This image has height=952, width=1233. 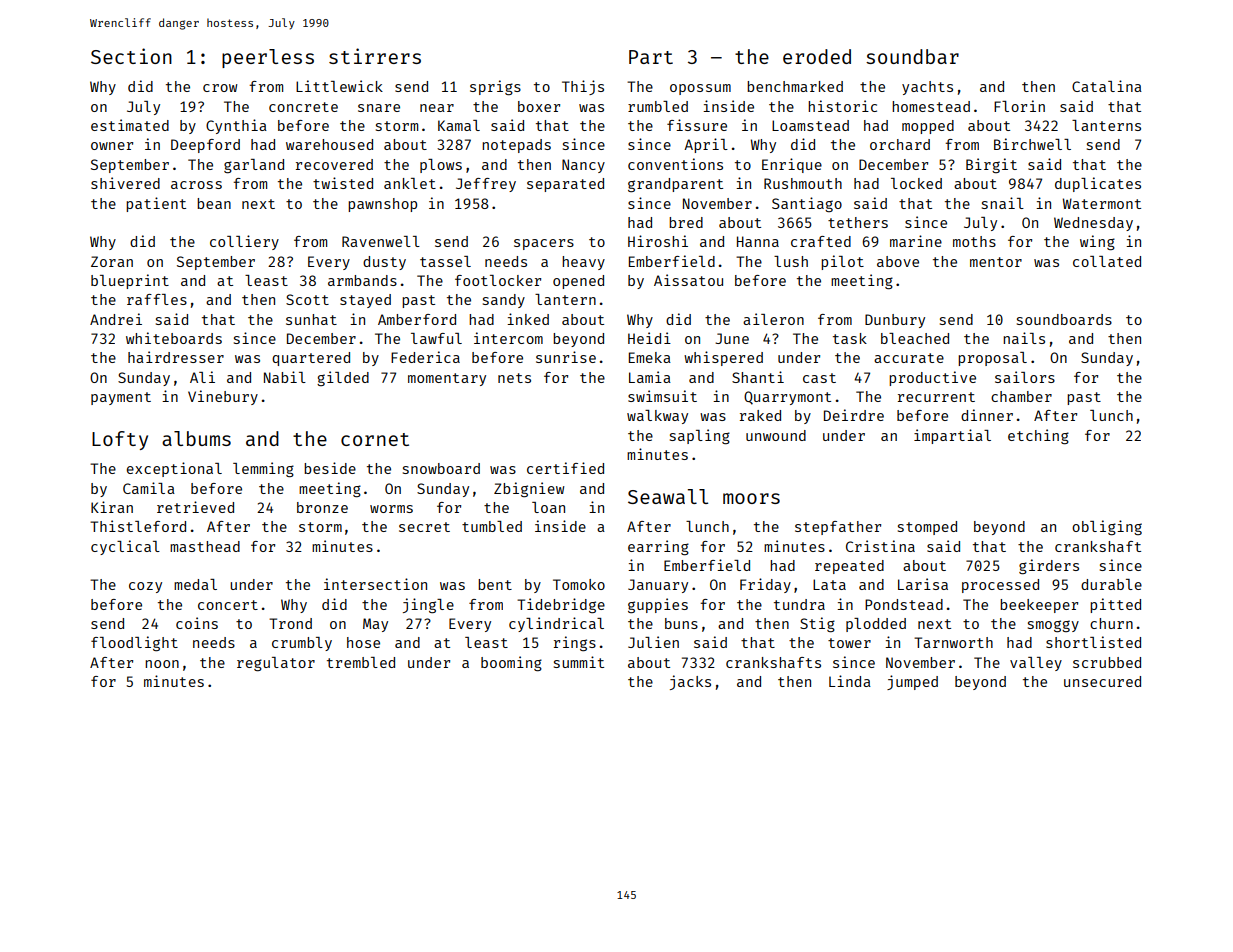 I want to click on bent, so click(x=495, y=584).
